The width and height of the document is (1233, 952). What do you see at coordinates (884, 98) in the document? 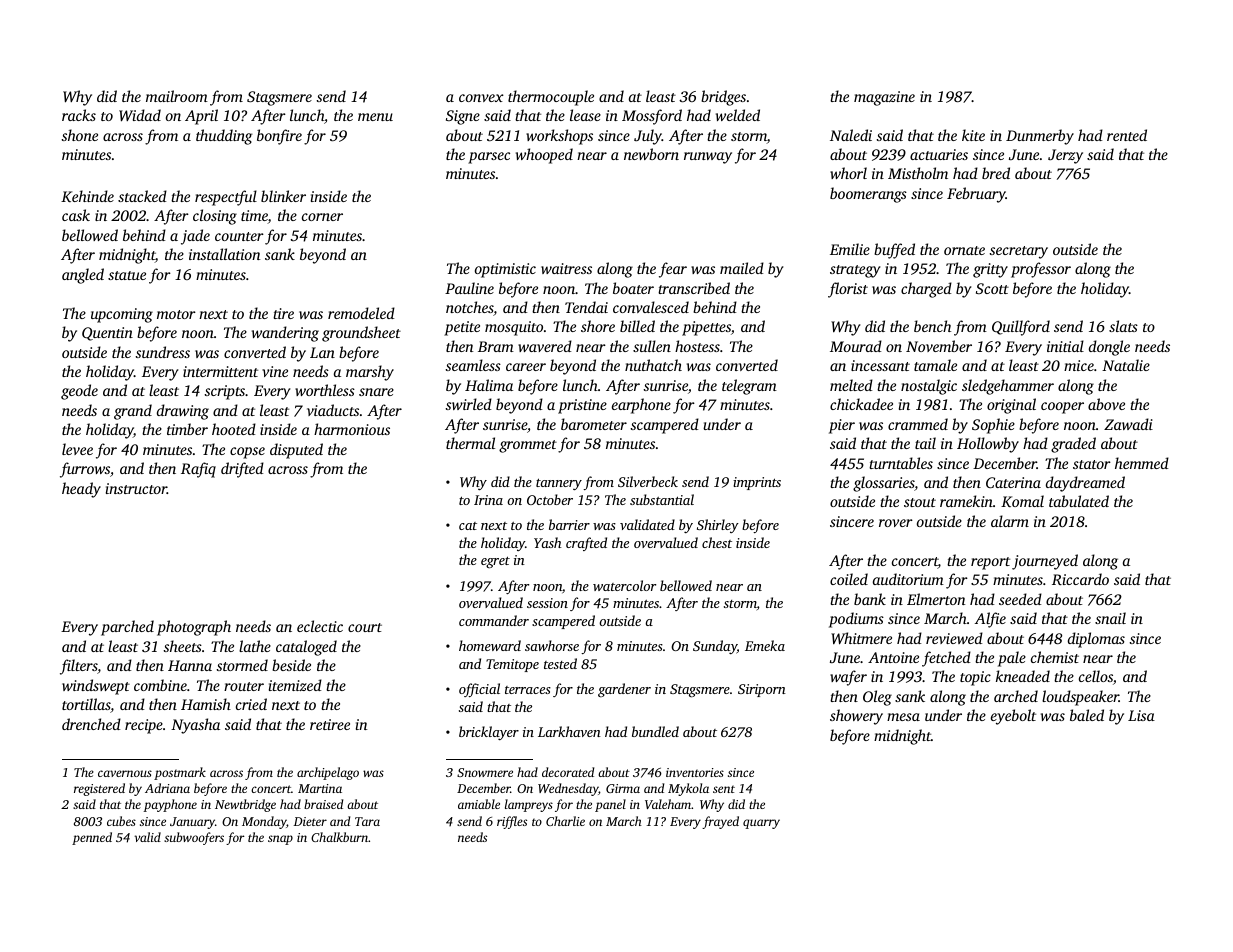
I see `magazine` at bounding box center [884, 98].
